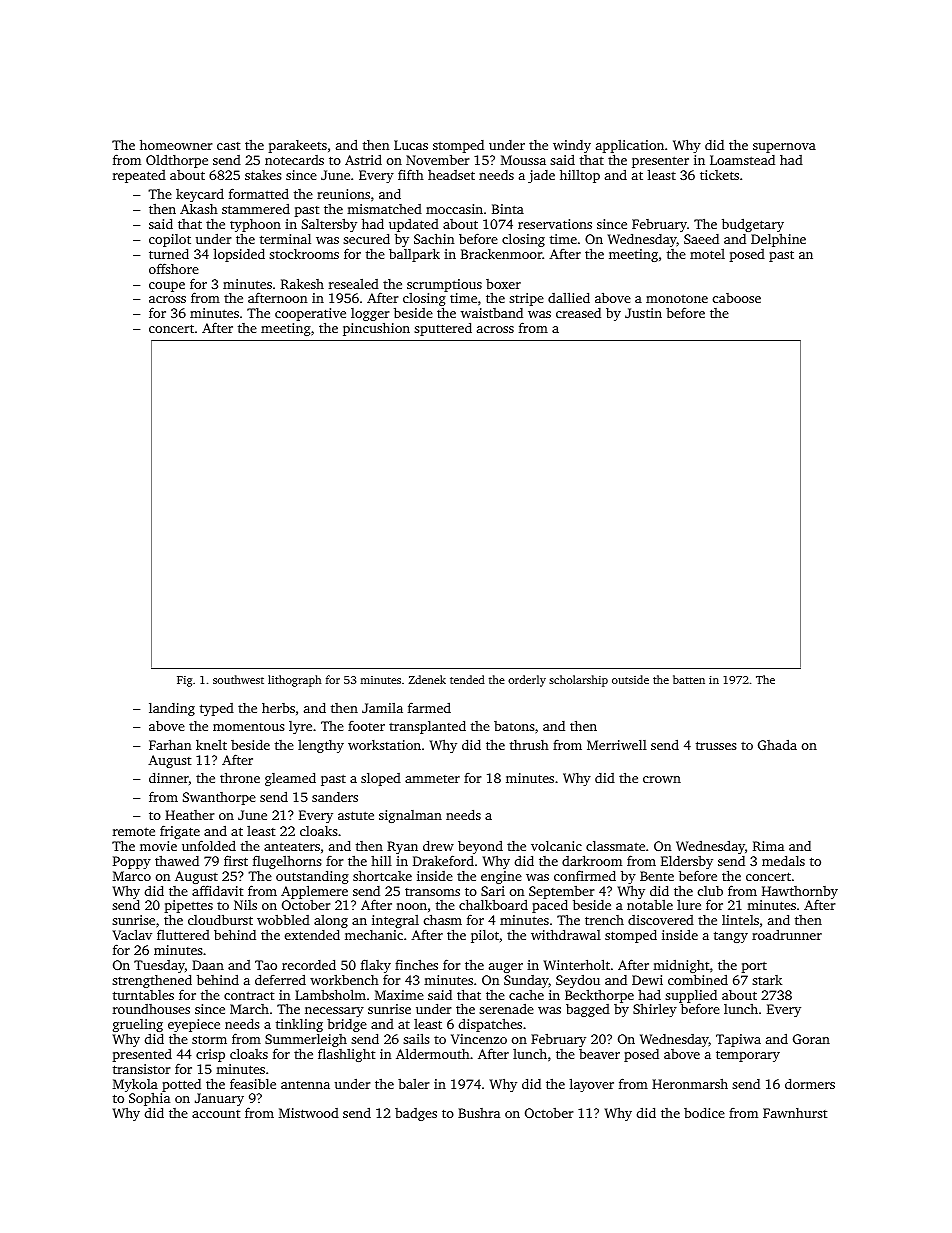 The width and height of the image is (952, 1233). I want to click on tinkling, so click(299, 1026).
